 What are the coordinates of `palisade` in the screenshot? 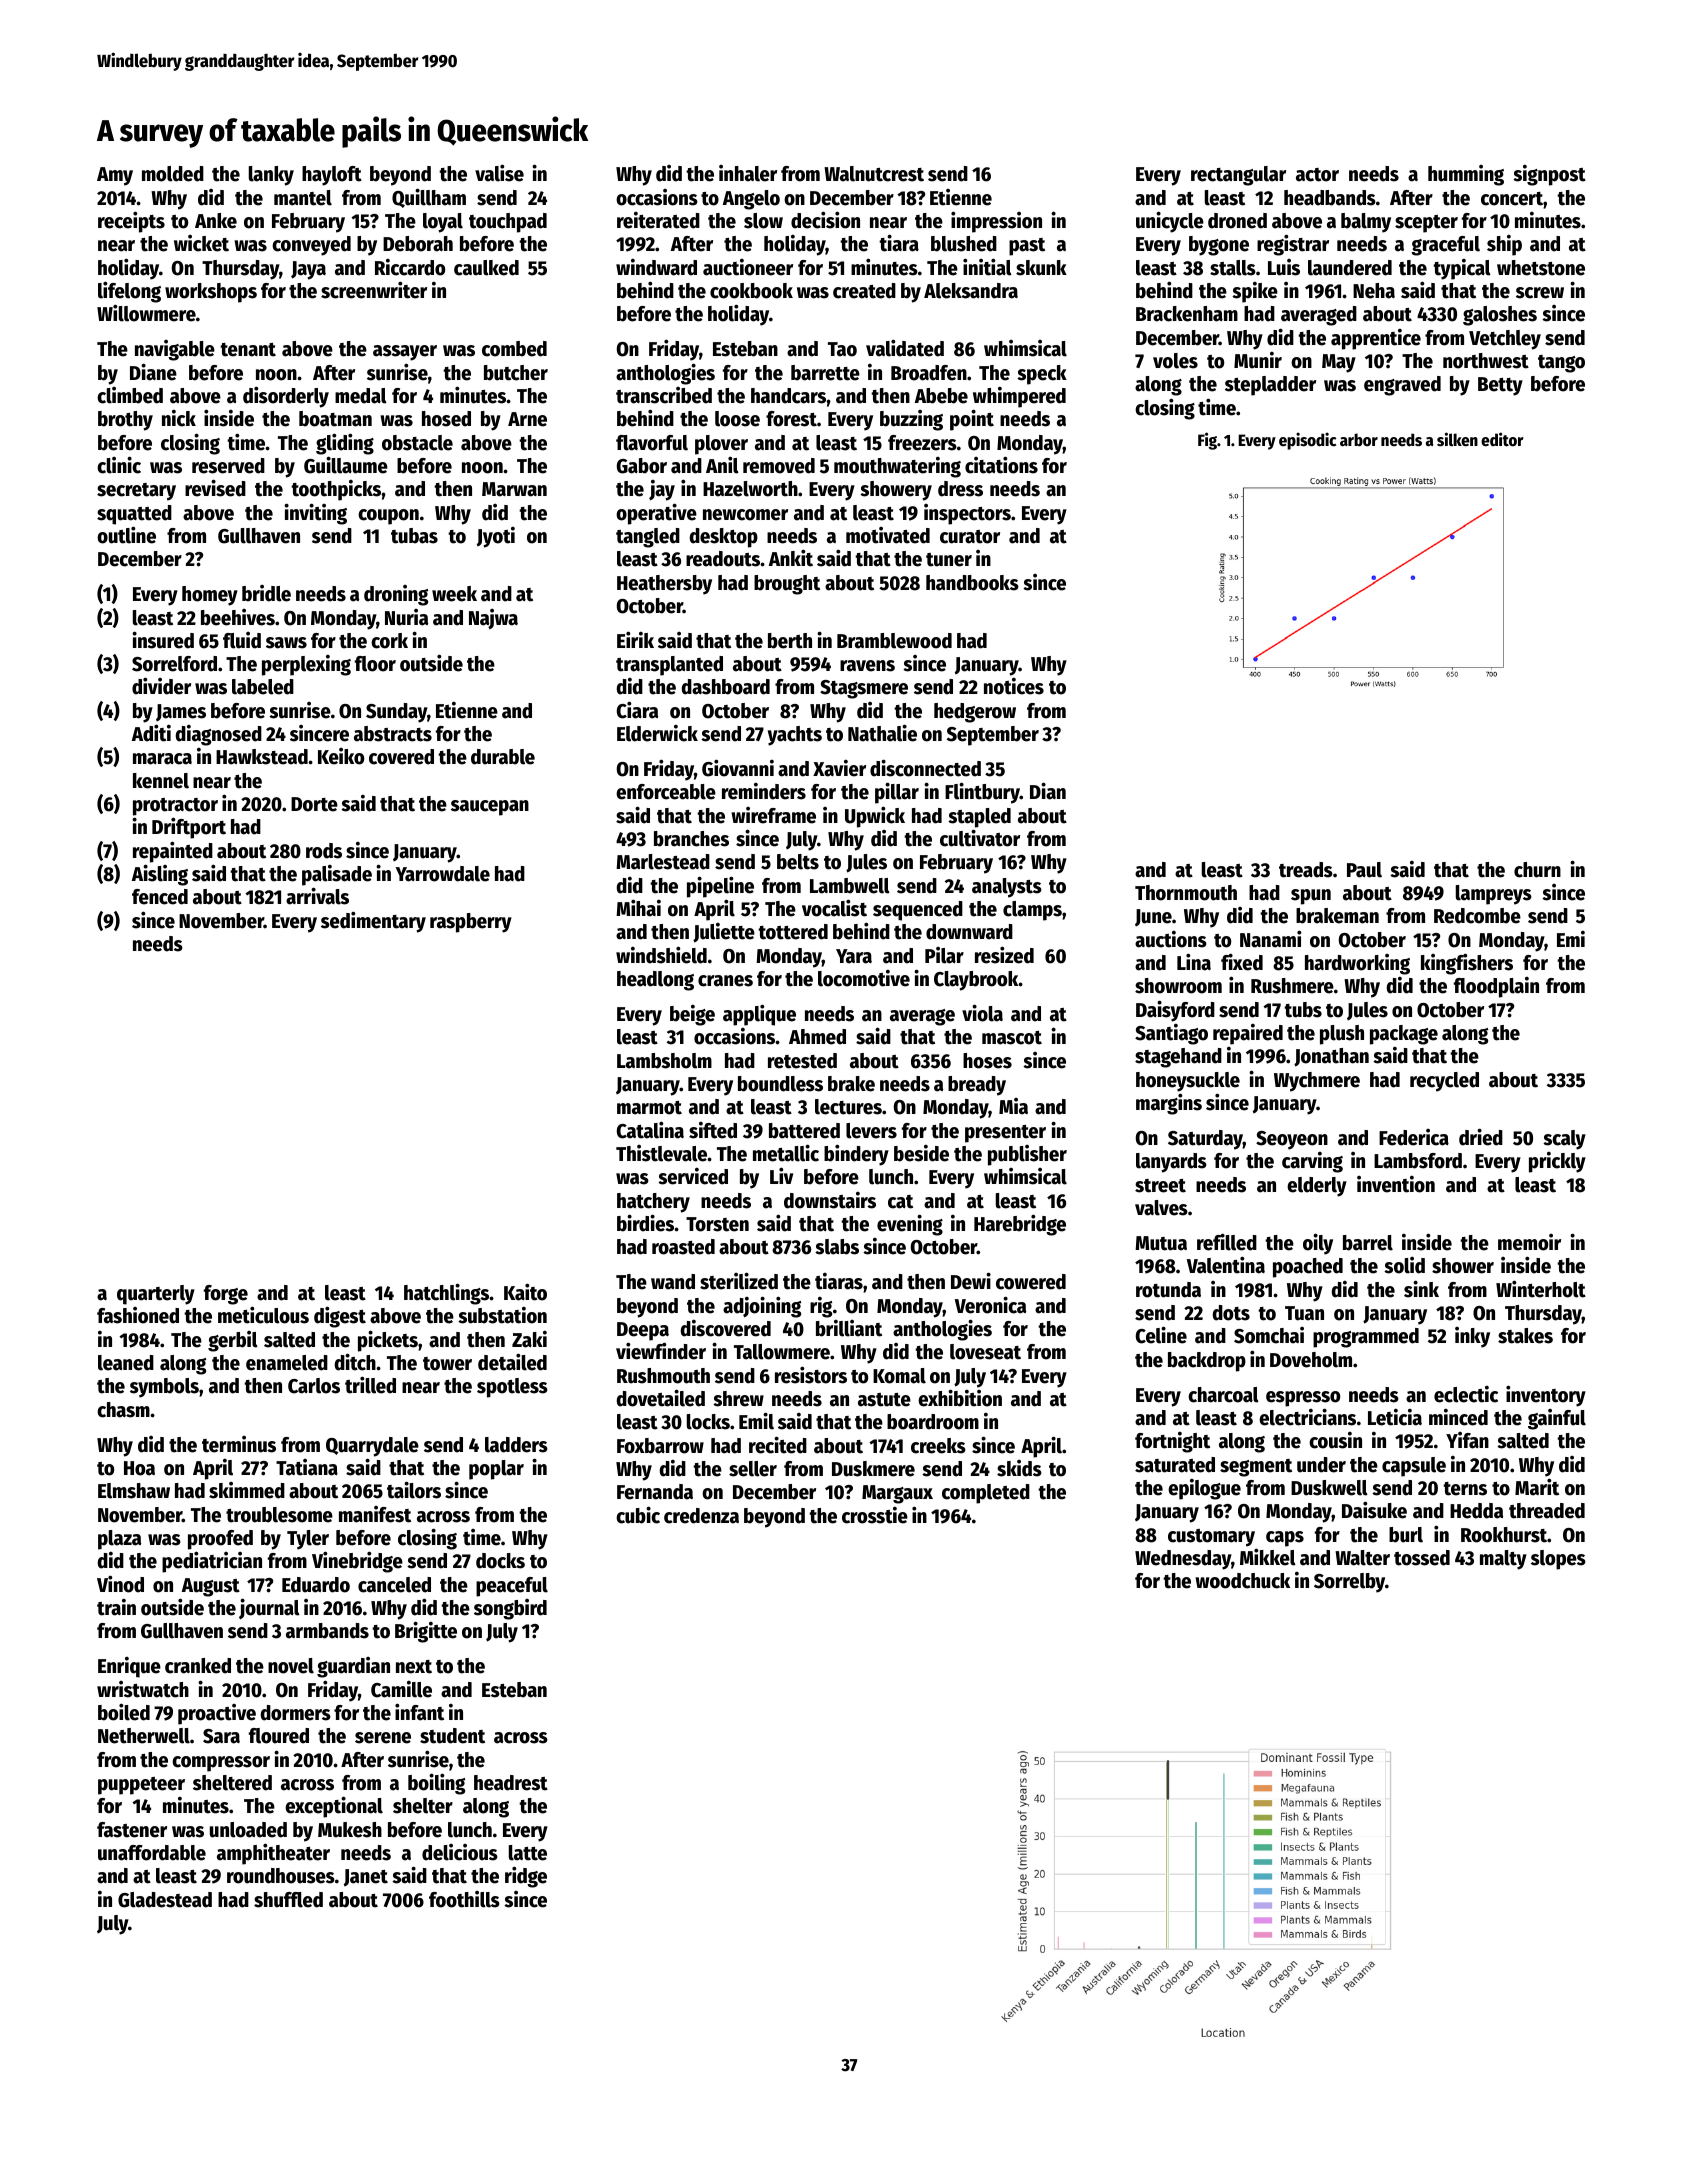 It's located at (337, 875).
